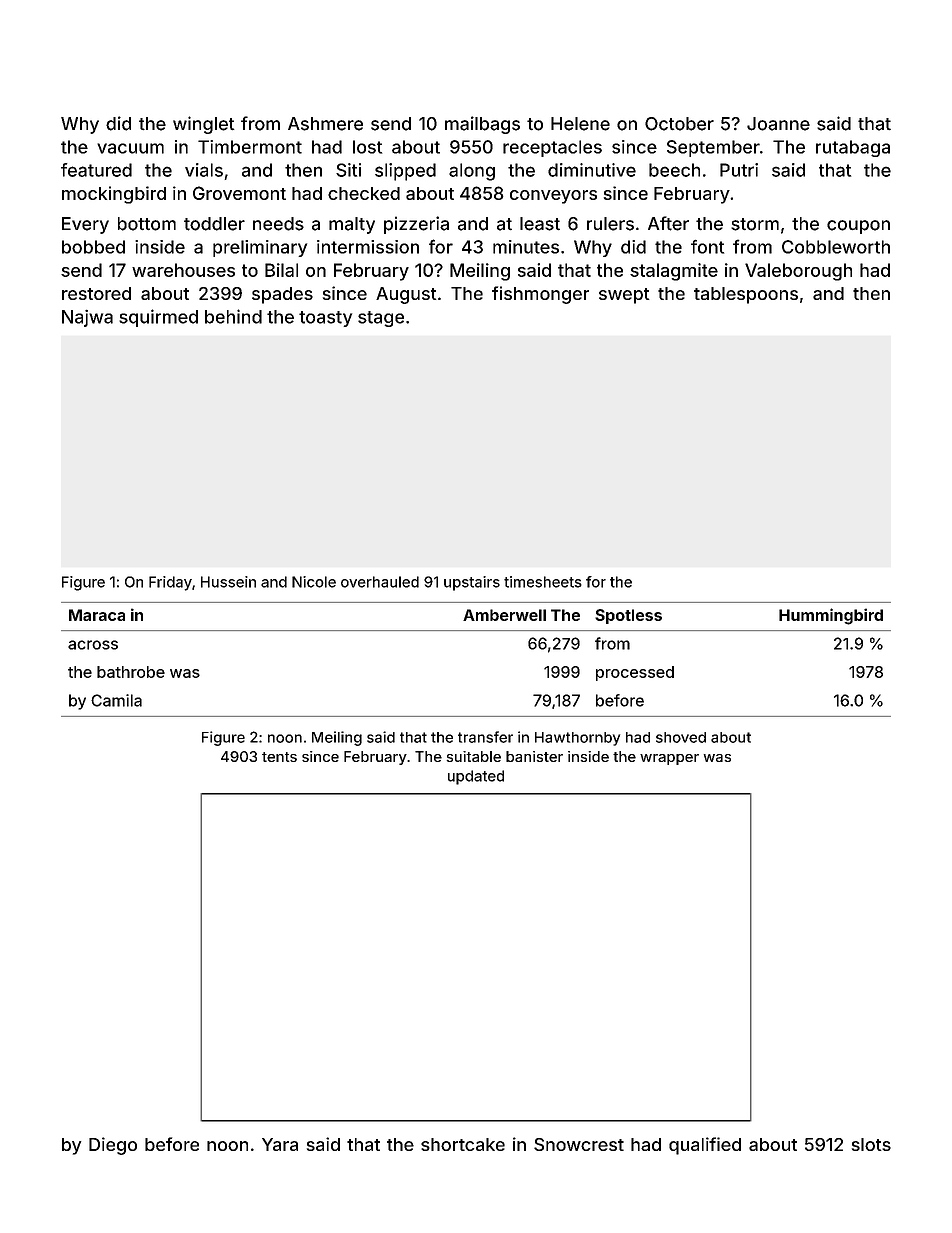 The height and width of the screenshot is (1233, 952). What do you see at coordinates (831, 616) in the screenshot?
I see `Hummingbird` at bounding box center [831, 616].
